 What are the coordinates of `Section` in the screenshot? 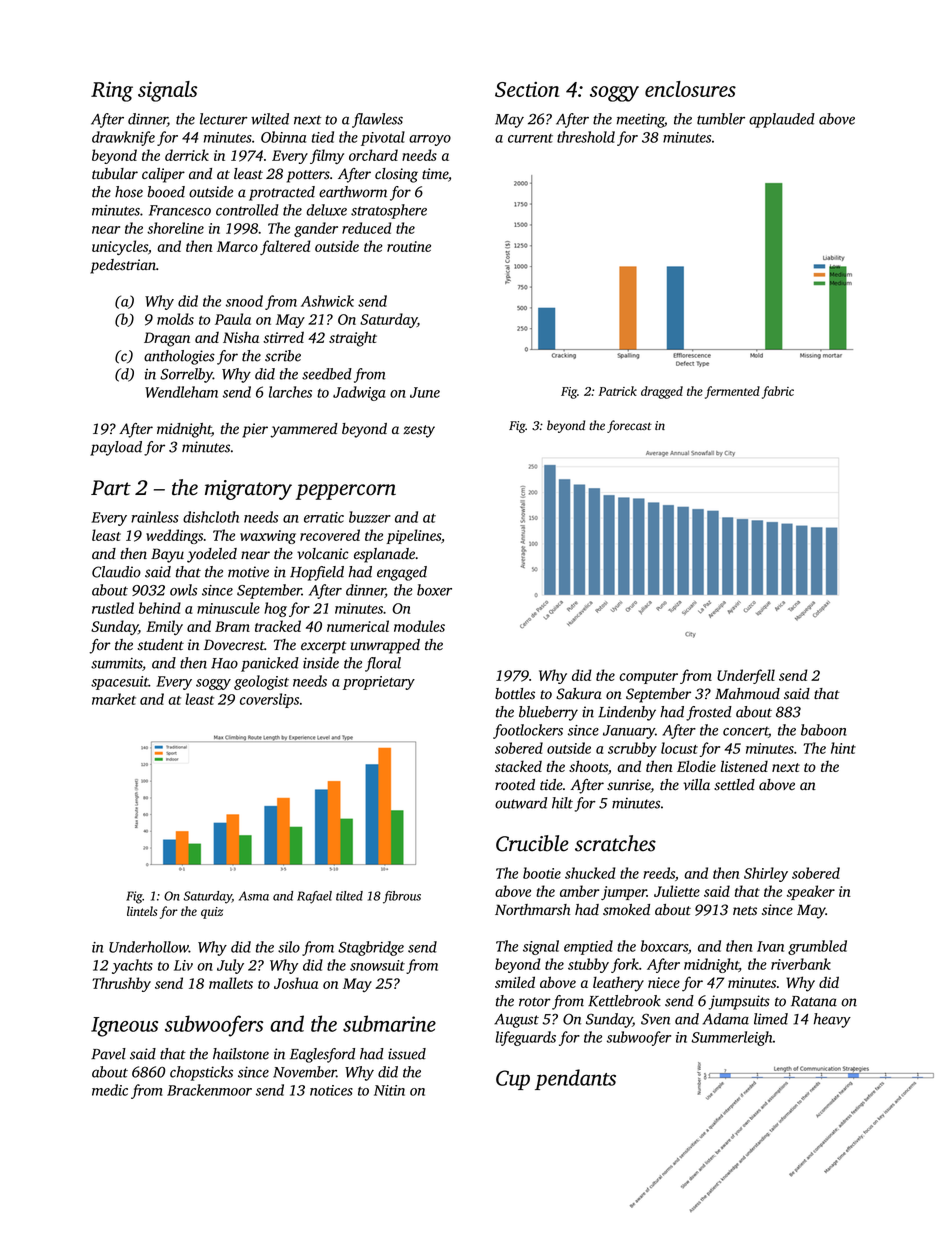 It's located at (527, 89).
